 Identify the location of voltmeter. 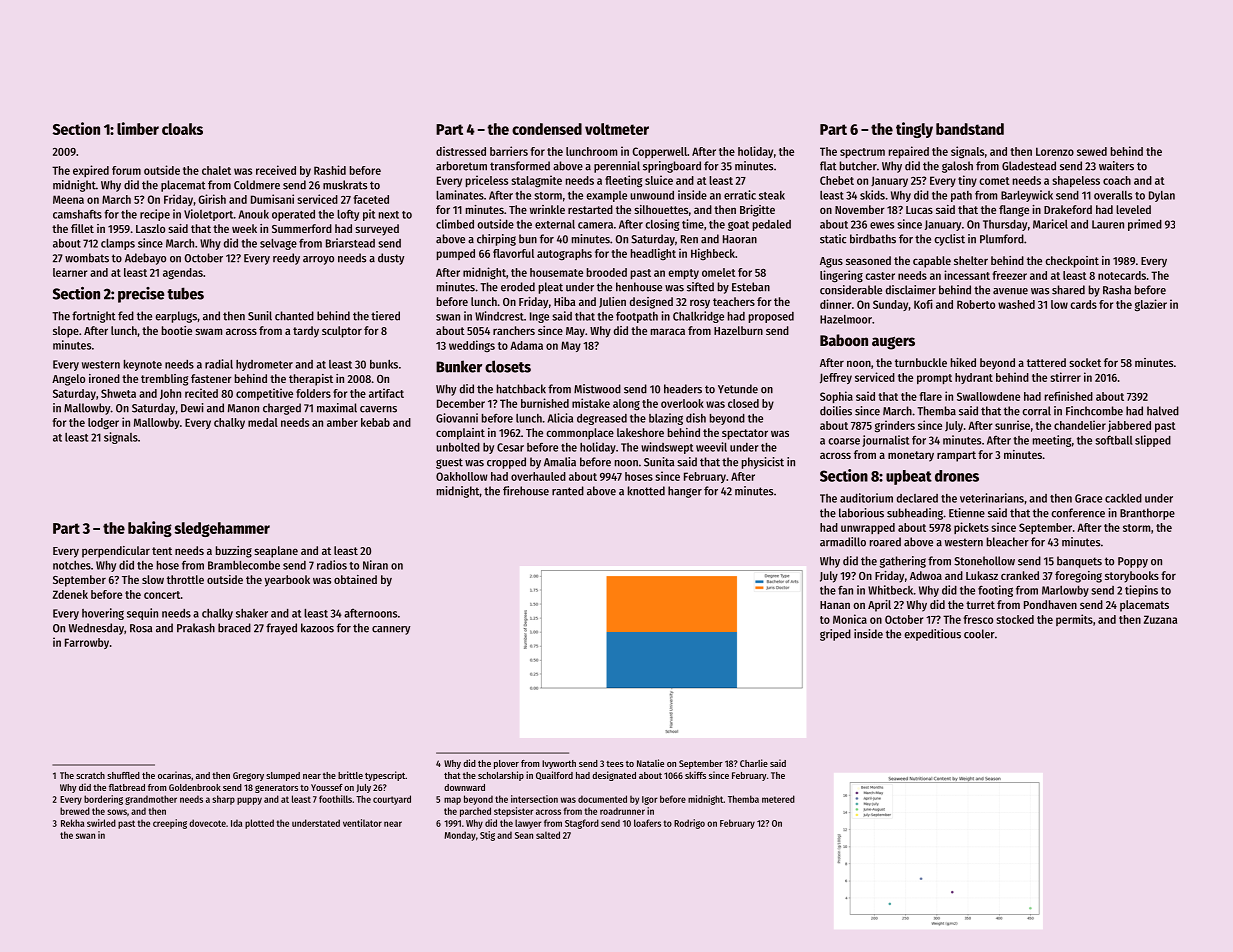
(617, 129).
